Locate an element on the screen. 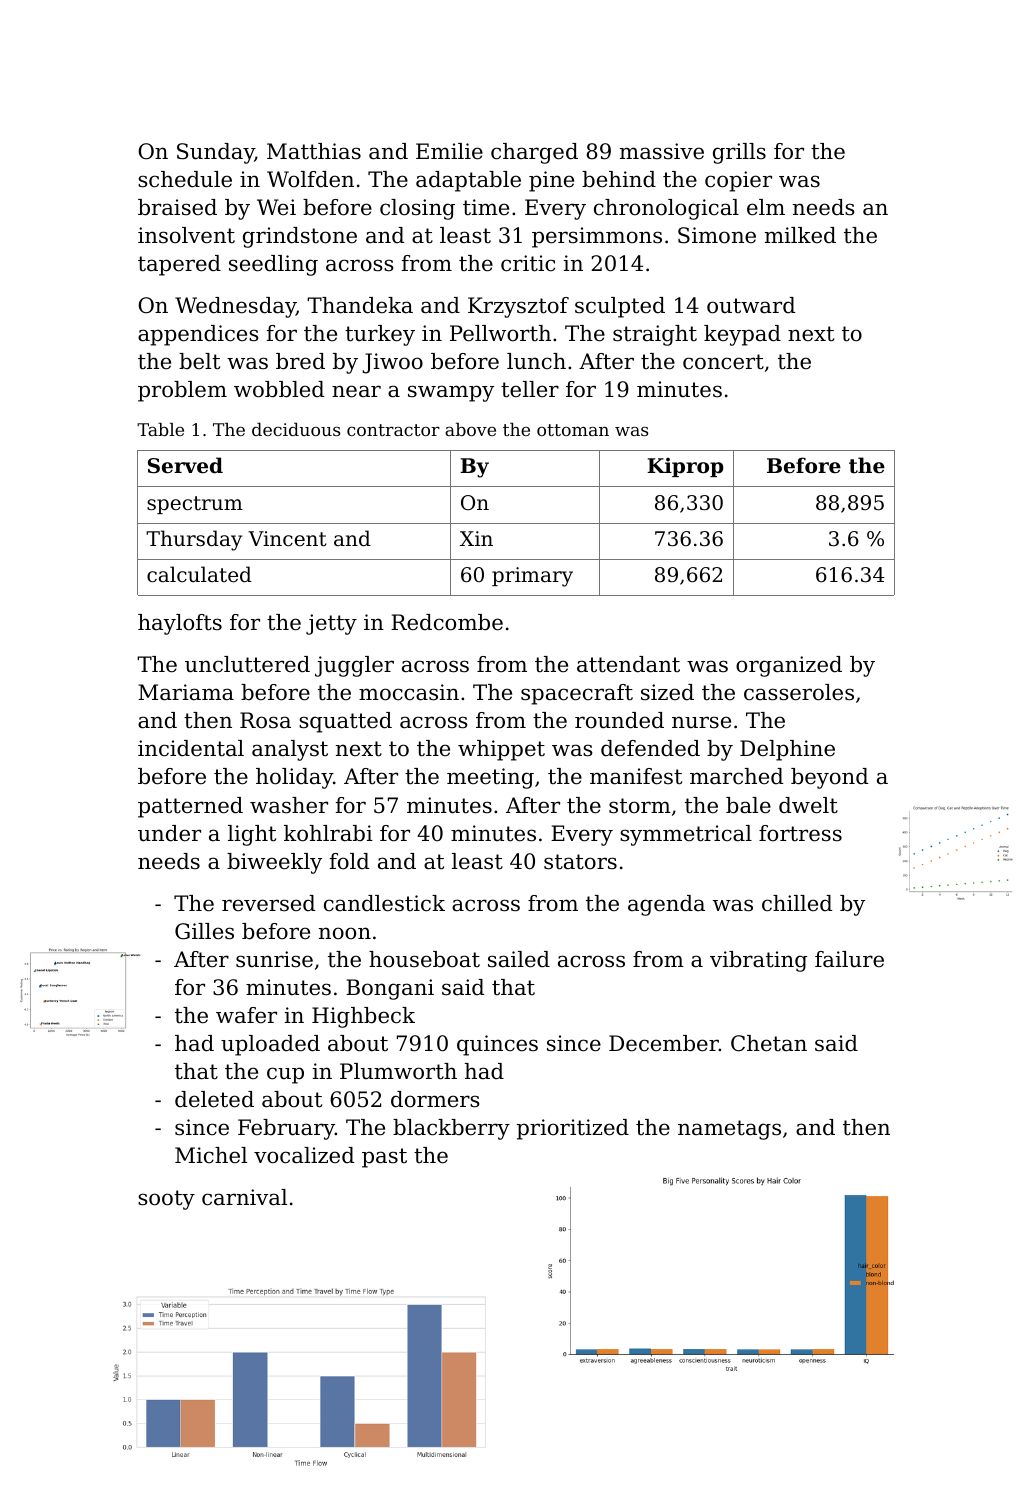 The width and height of the screenshot is (1032, 1494). sooty is located at coordinates (166, 1200).
